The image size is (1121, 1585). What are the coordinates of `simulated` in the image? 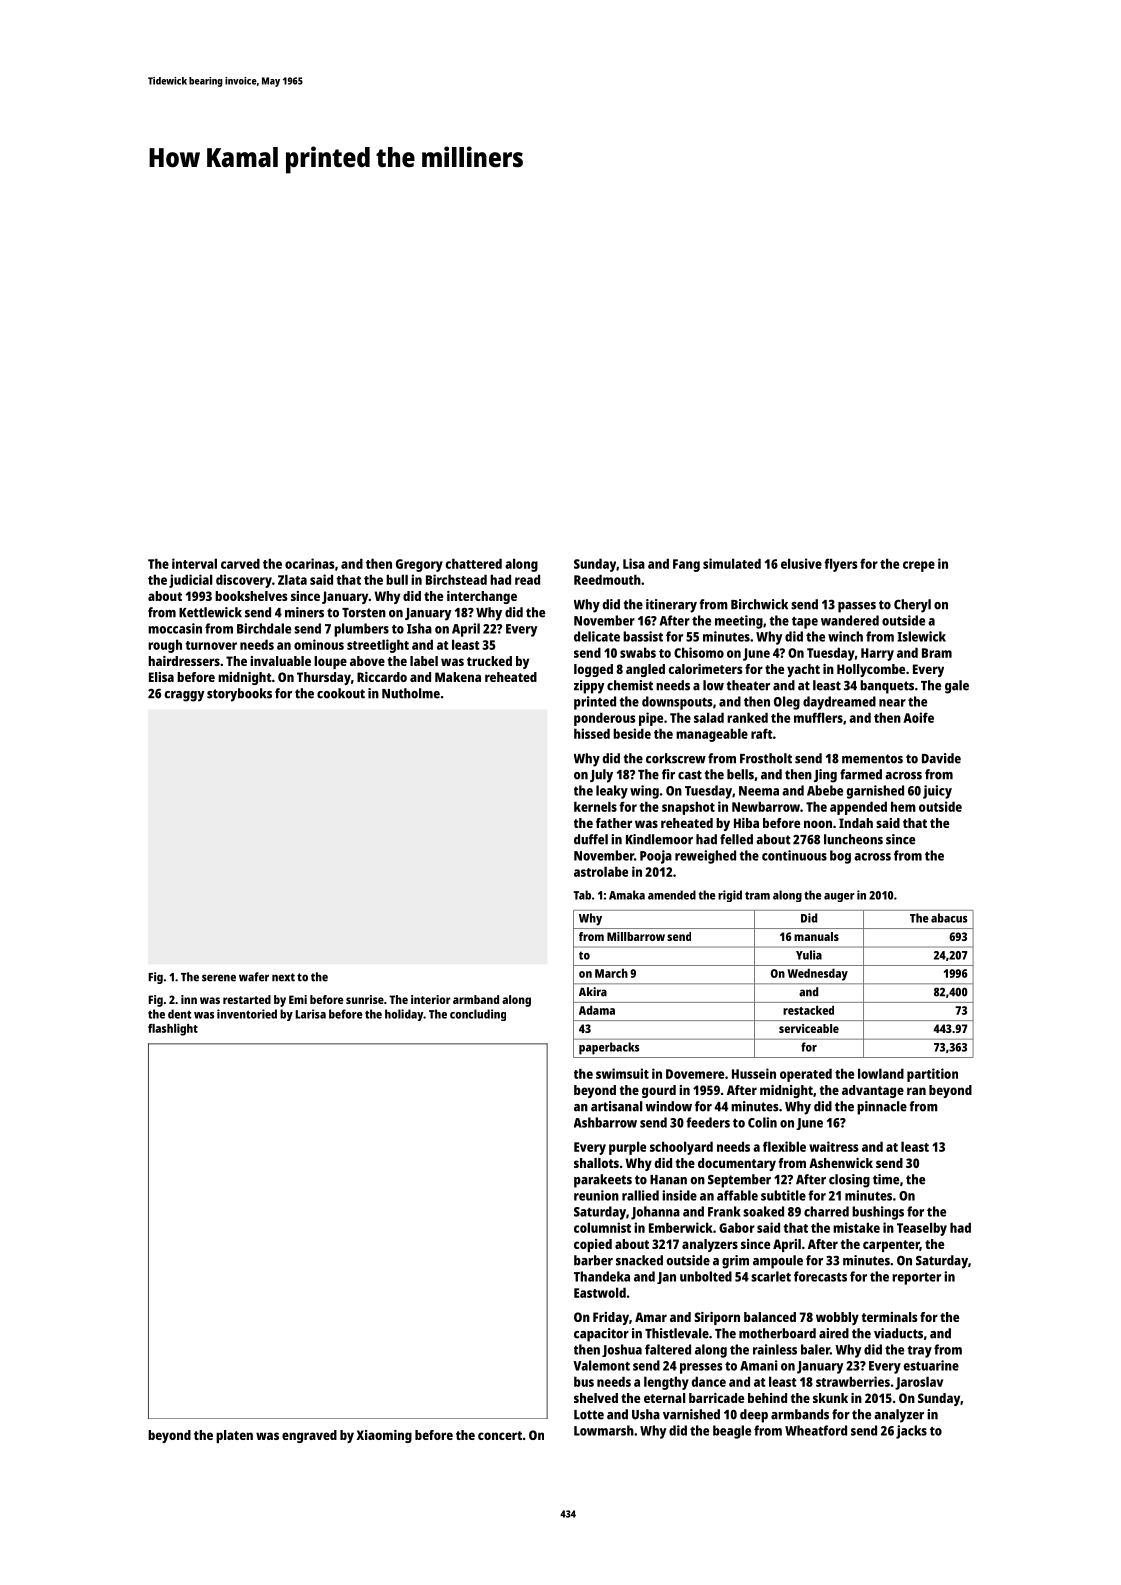 It's located at (732, 563).
